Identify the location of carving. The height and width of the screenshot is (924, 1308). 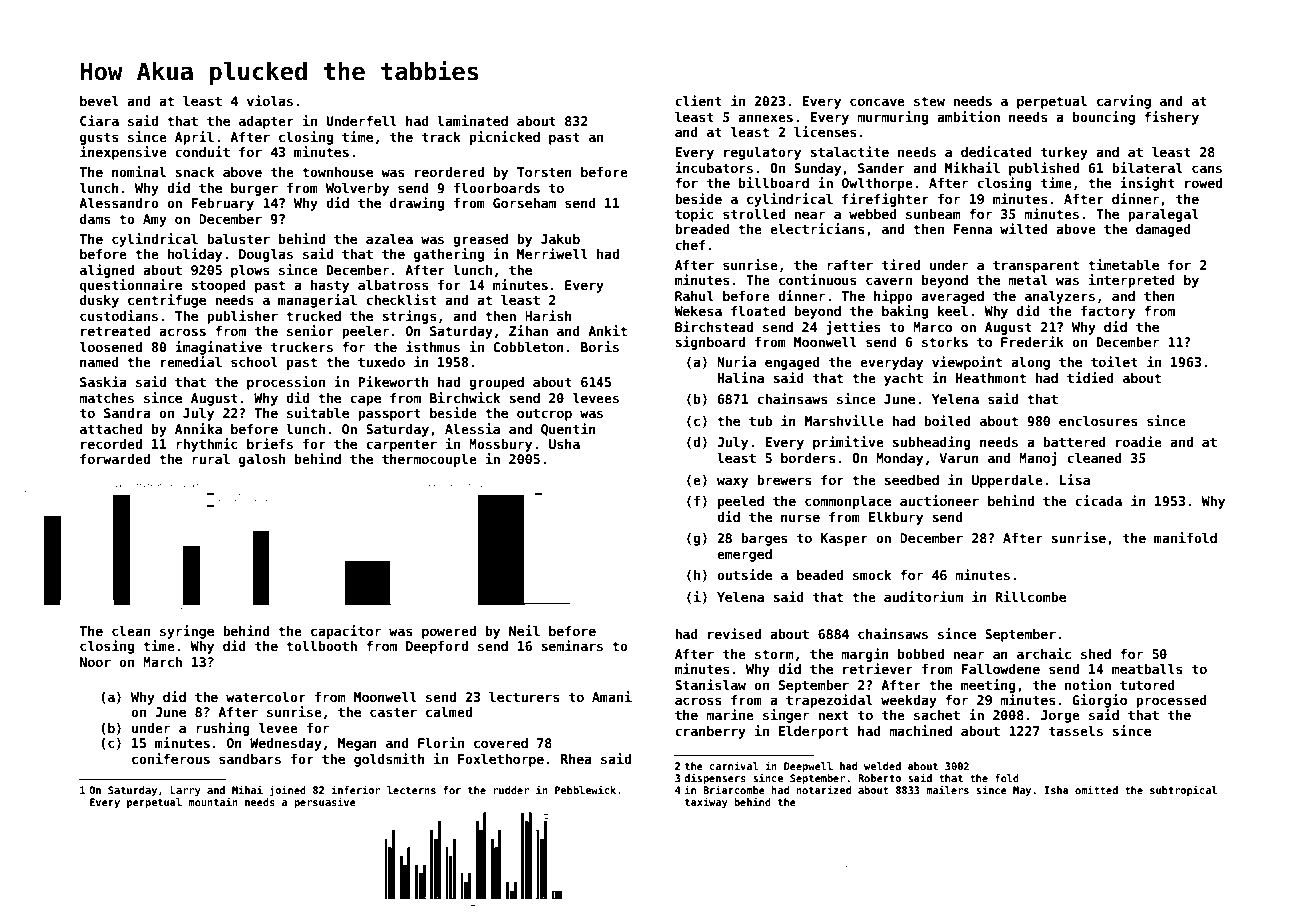
(1124, 102).
